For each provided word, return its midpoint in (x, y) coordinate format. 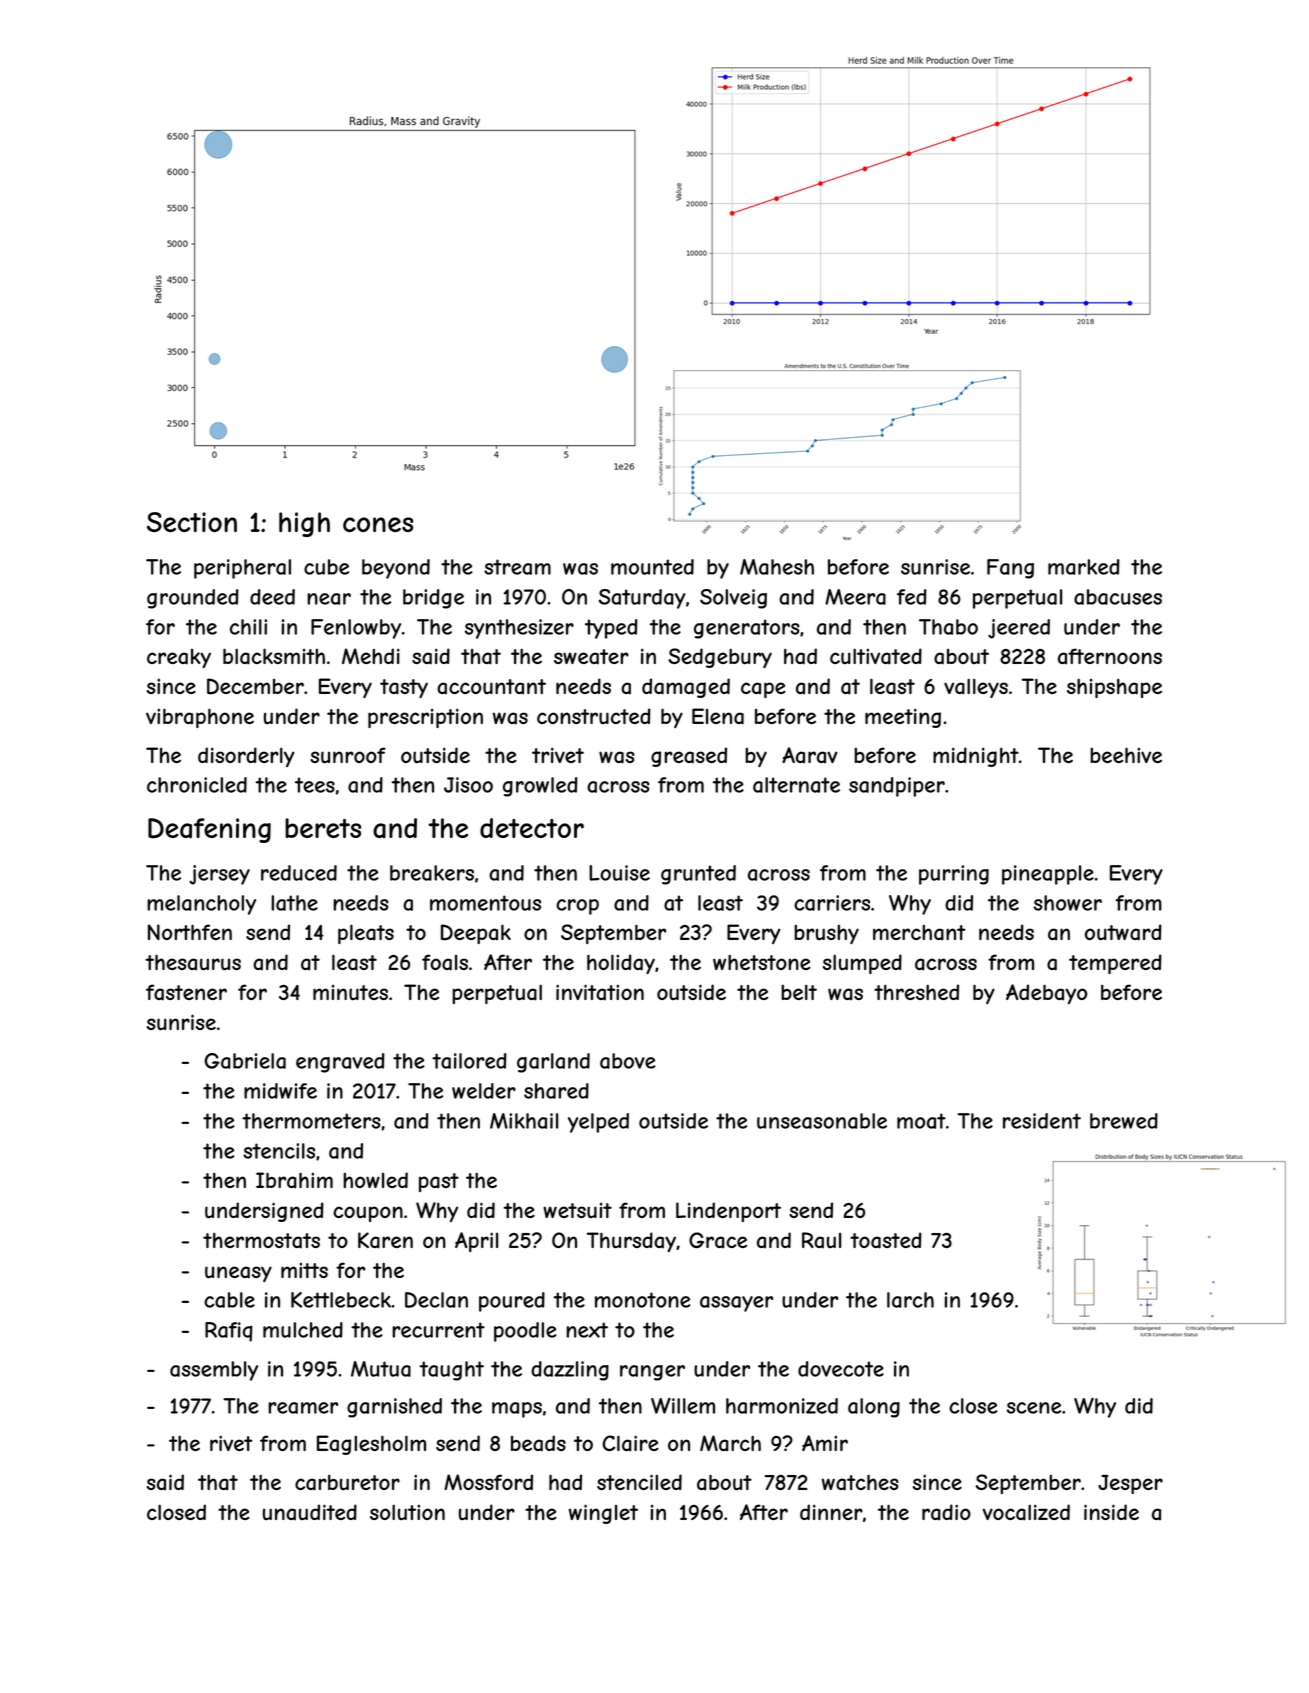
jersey (219, 875)
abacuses (1118, 597)
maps (517, 1410)
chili (248, 627)
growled (540, 787)
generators (746, 629)
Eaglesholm (371, 1445)
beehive (1126, 755)
